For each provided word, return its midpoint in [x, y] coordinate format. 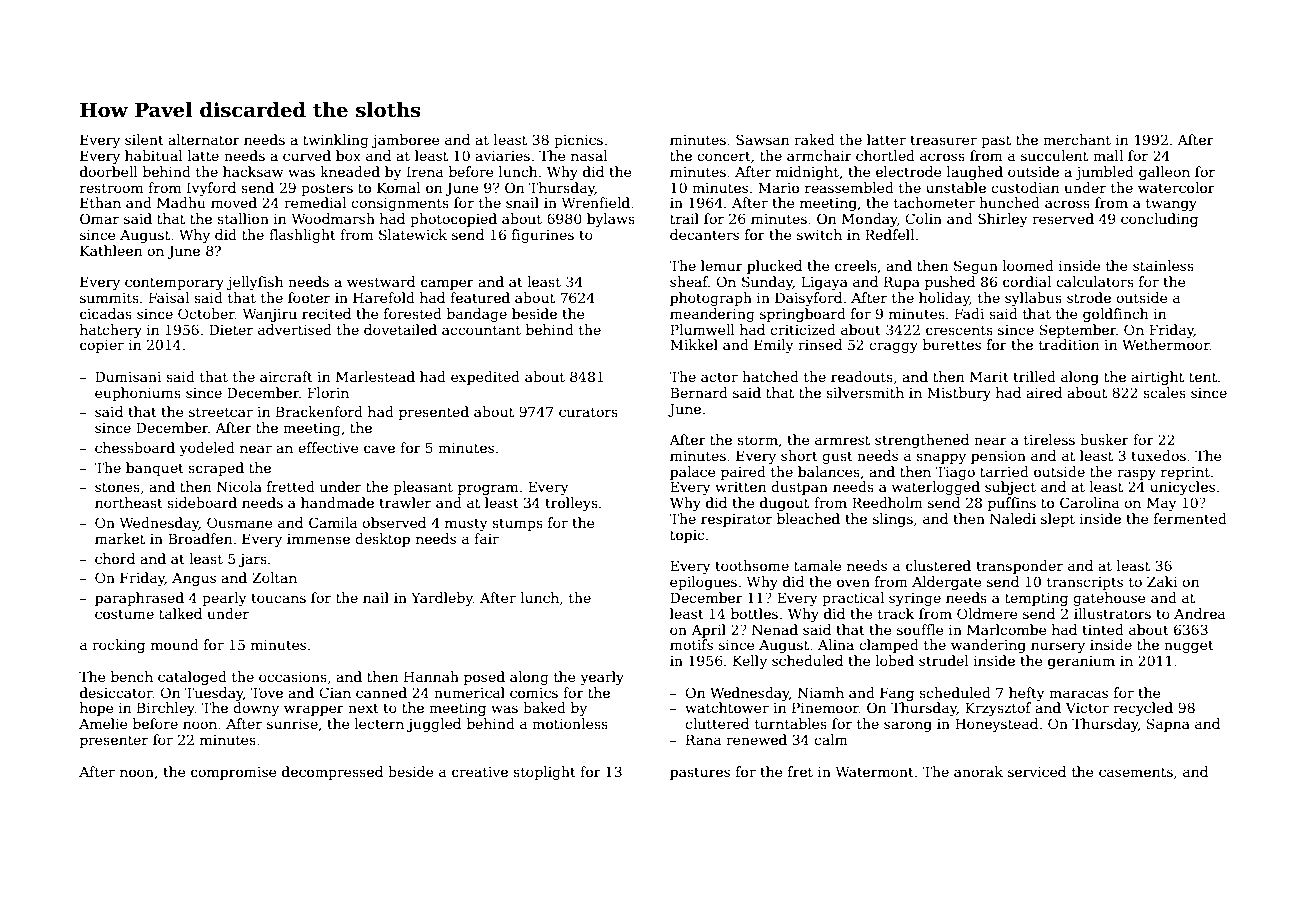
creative [480, 772]
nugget [1189, 646]
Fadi [969, 313]
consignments [400, 204]
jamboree [405, 141]
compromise [233, 773]
